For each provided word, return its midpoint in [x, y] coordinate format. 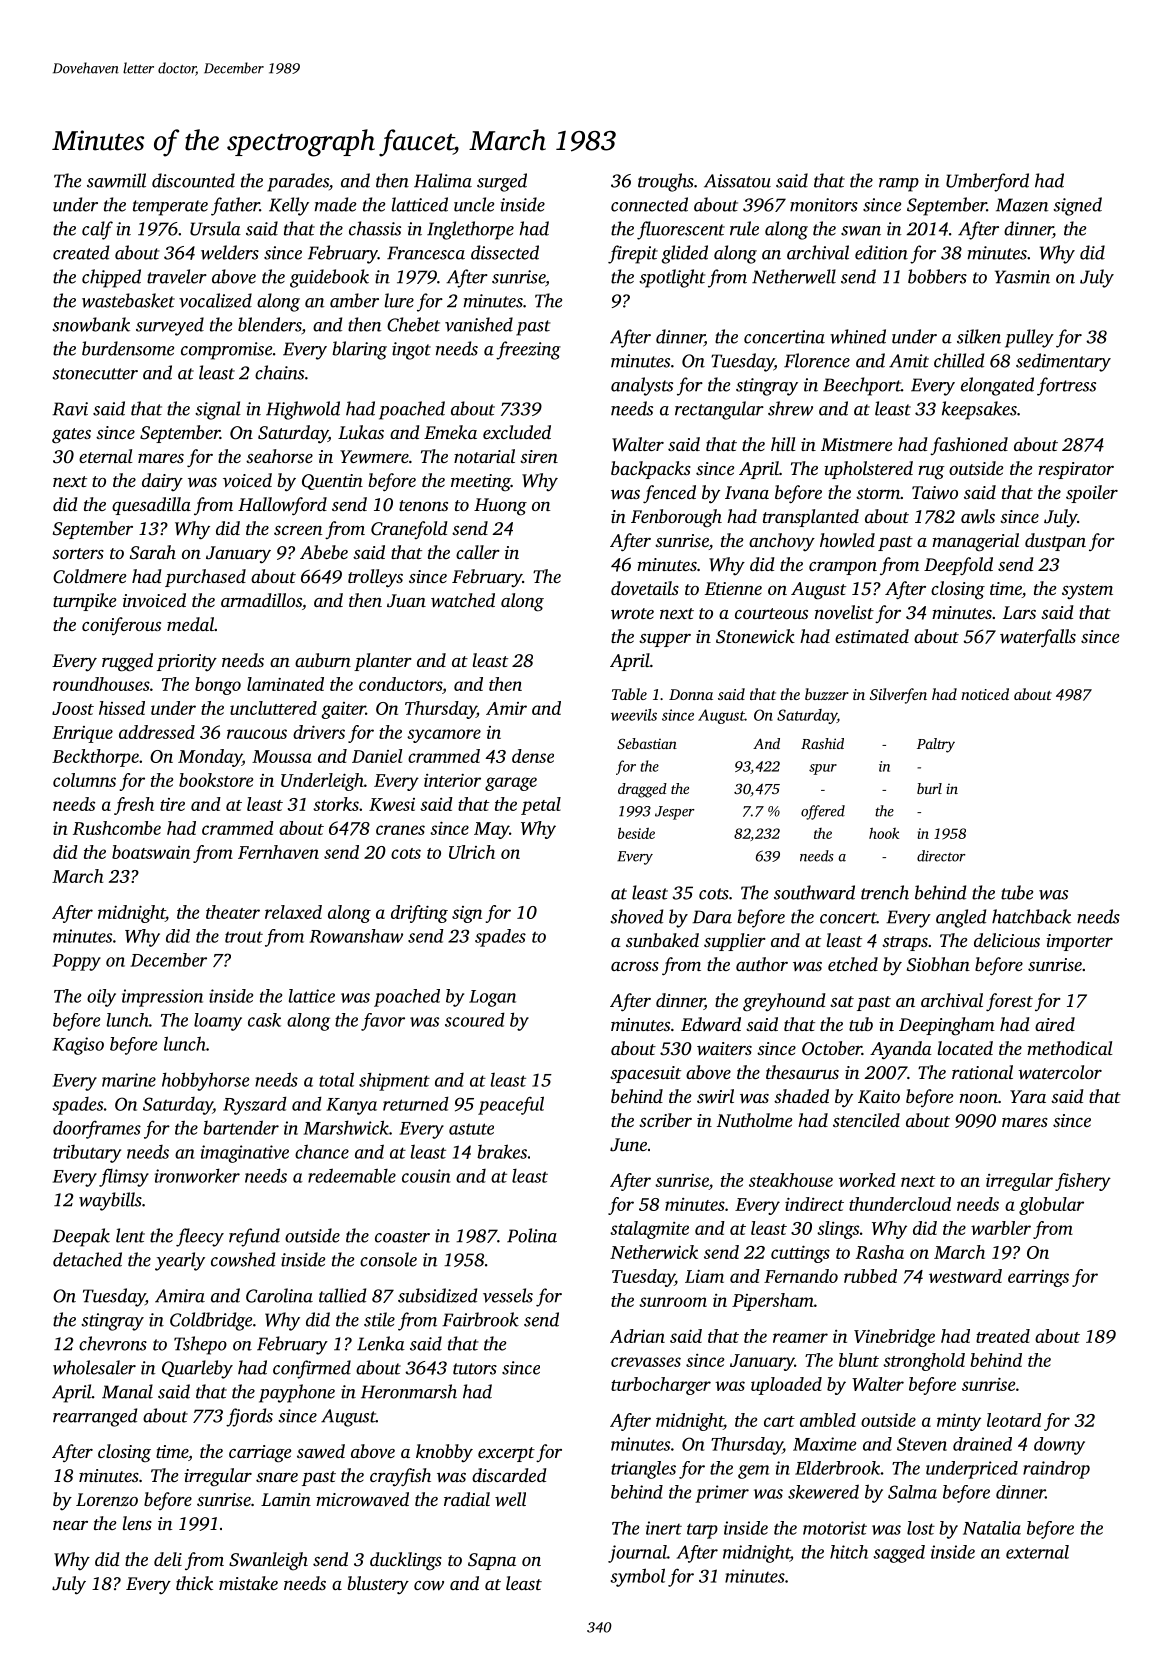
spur [823, 769]
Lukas [361, 432]
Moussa [282, 756]
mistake [248, 1583]
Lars [1019, 612]
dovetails [645, 588]
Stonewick [755, 636]
